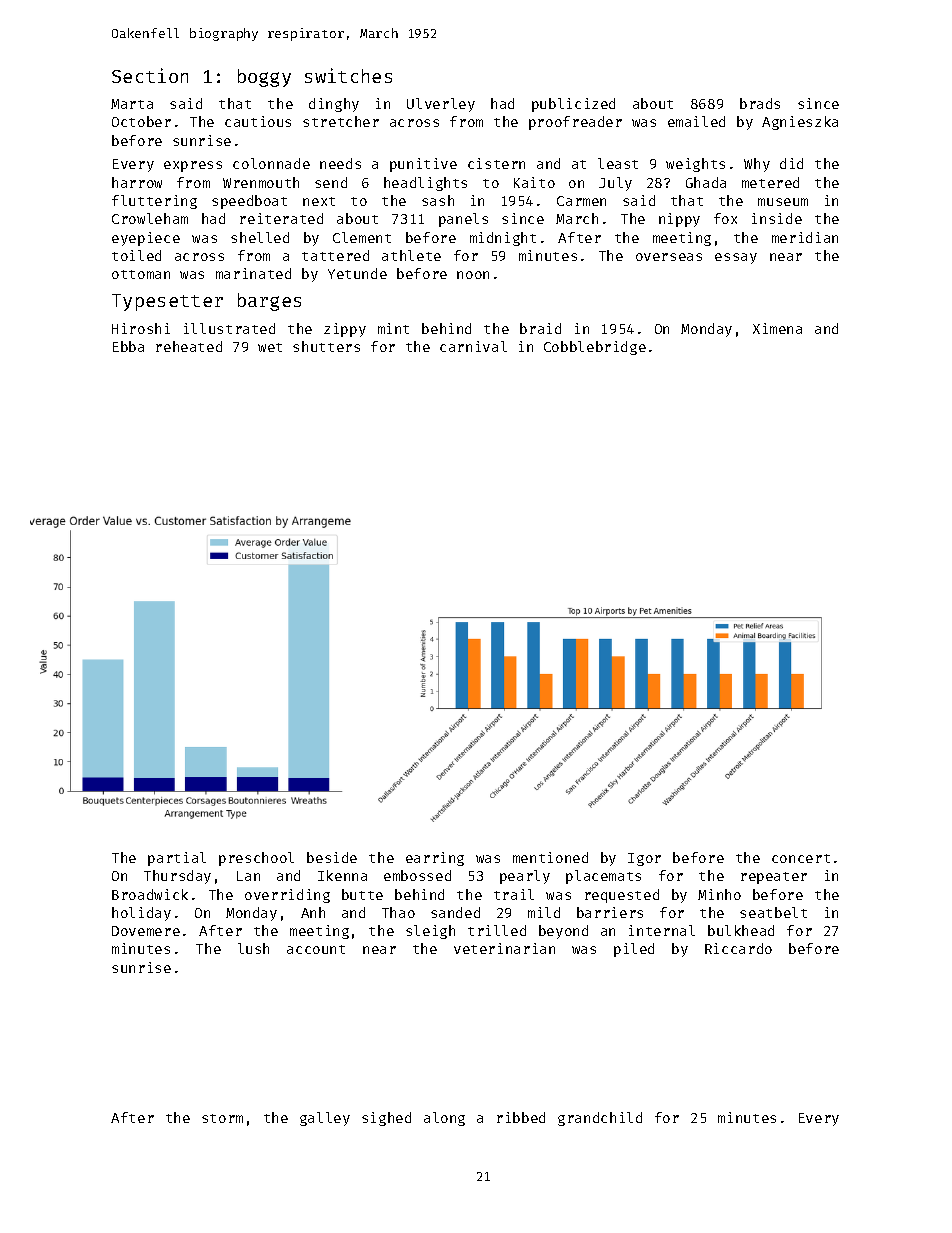  I want to click on brads, so click(760, 103).
